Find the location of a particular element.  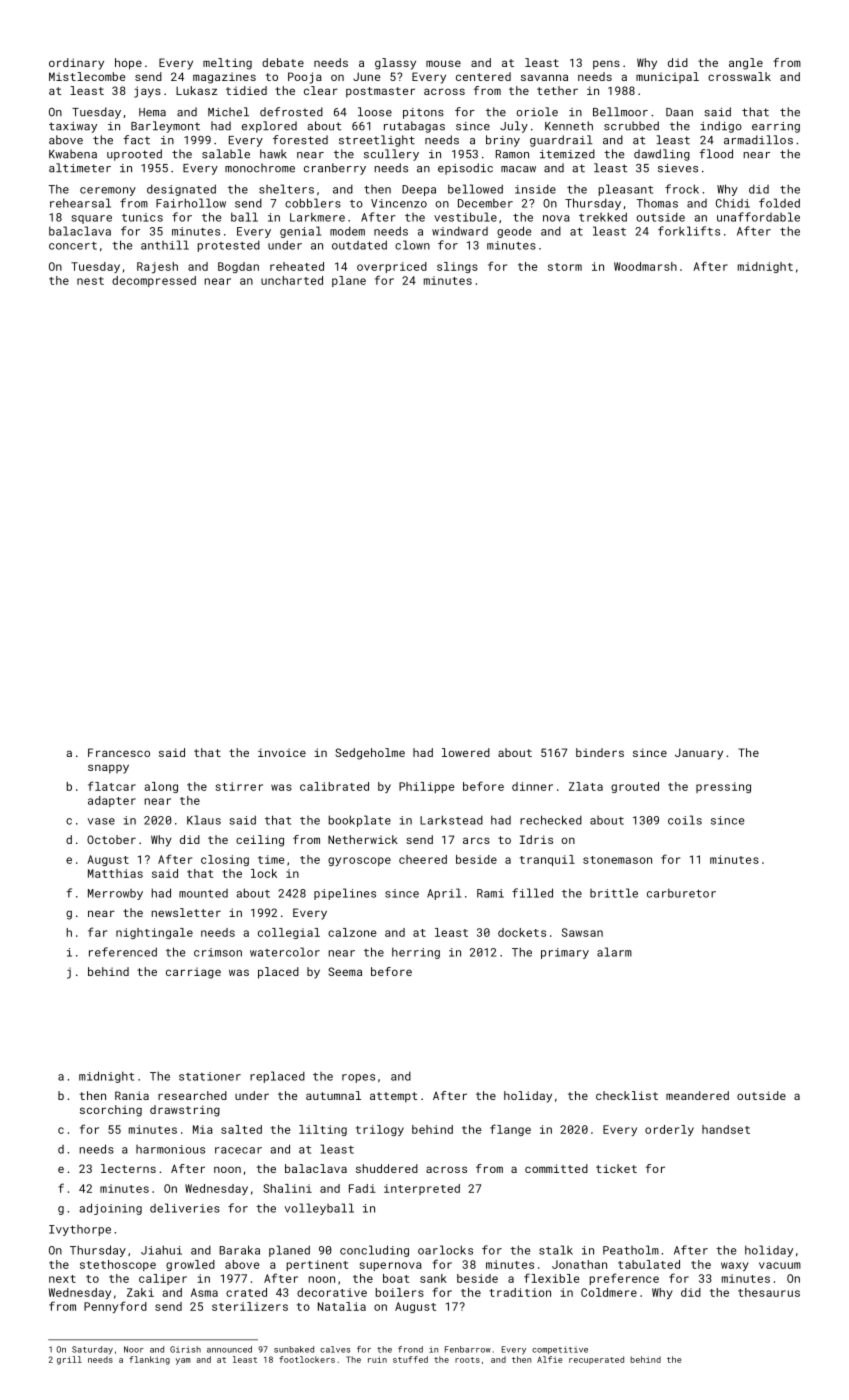

autumnal is located at coordinates (333, 1095).
